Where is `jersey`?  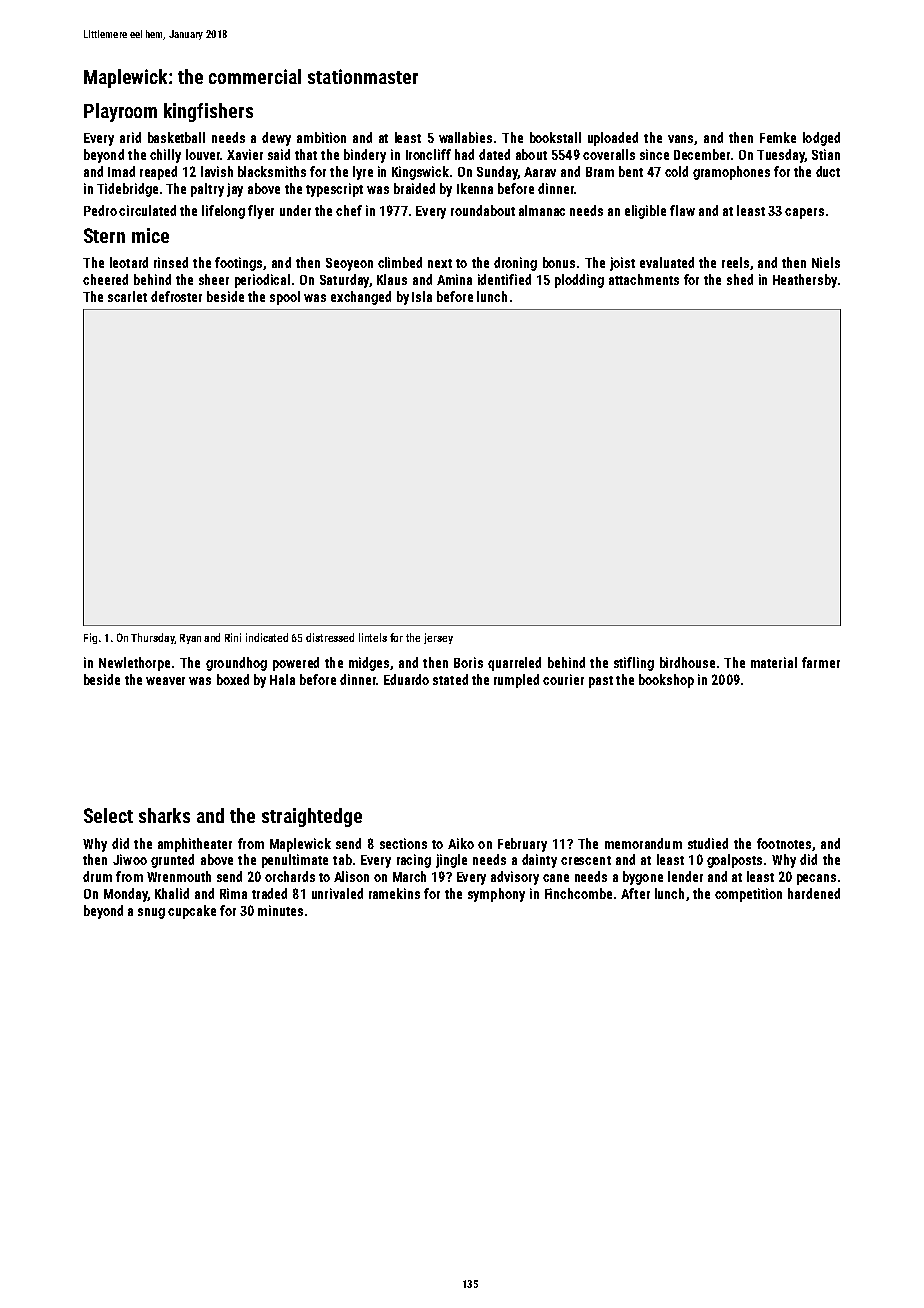 jersey is located at coordinates (438, 638).
